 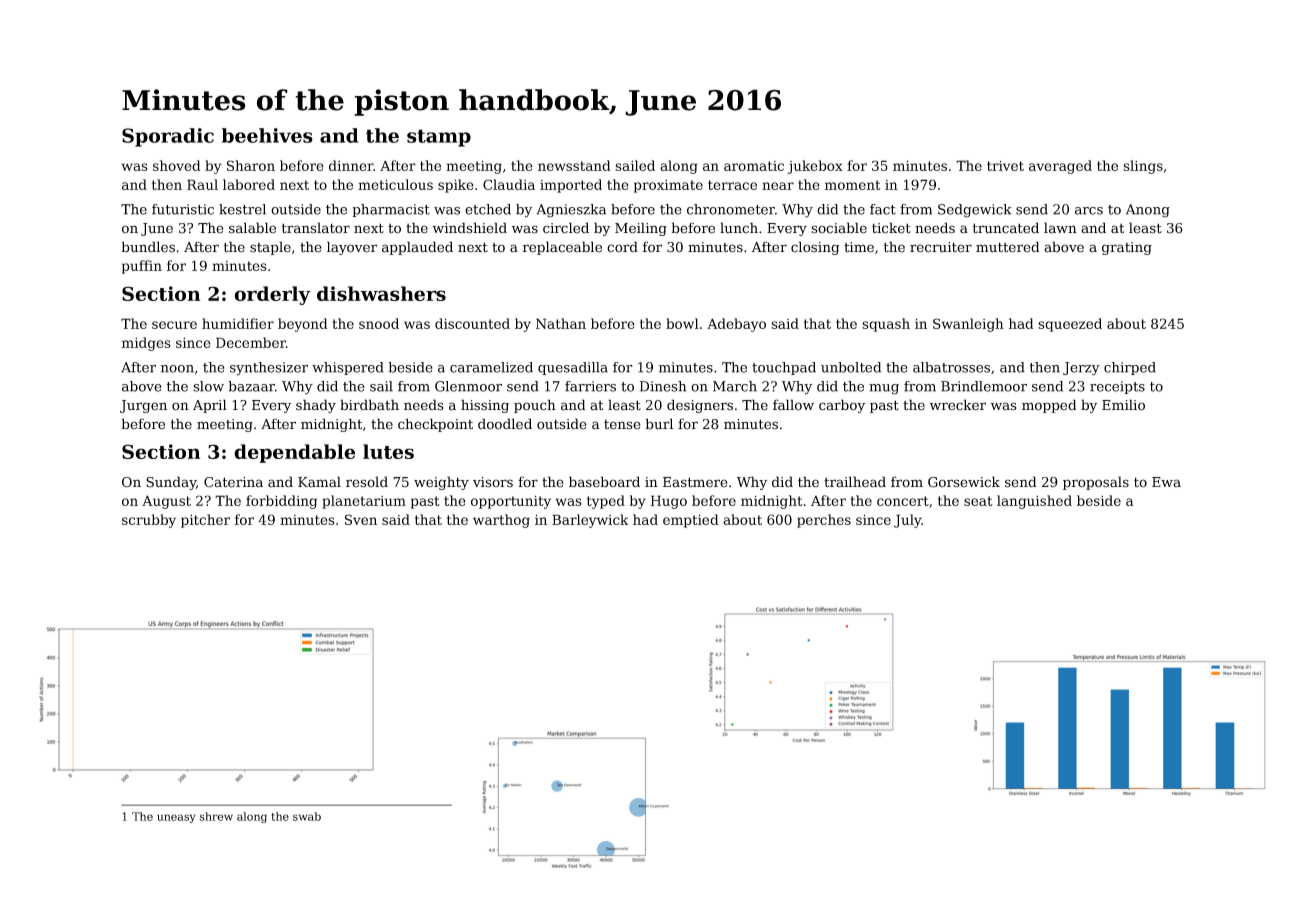 I want to click on uneasy, so click(x=176, y=818).
